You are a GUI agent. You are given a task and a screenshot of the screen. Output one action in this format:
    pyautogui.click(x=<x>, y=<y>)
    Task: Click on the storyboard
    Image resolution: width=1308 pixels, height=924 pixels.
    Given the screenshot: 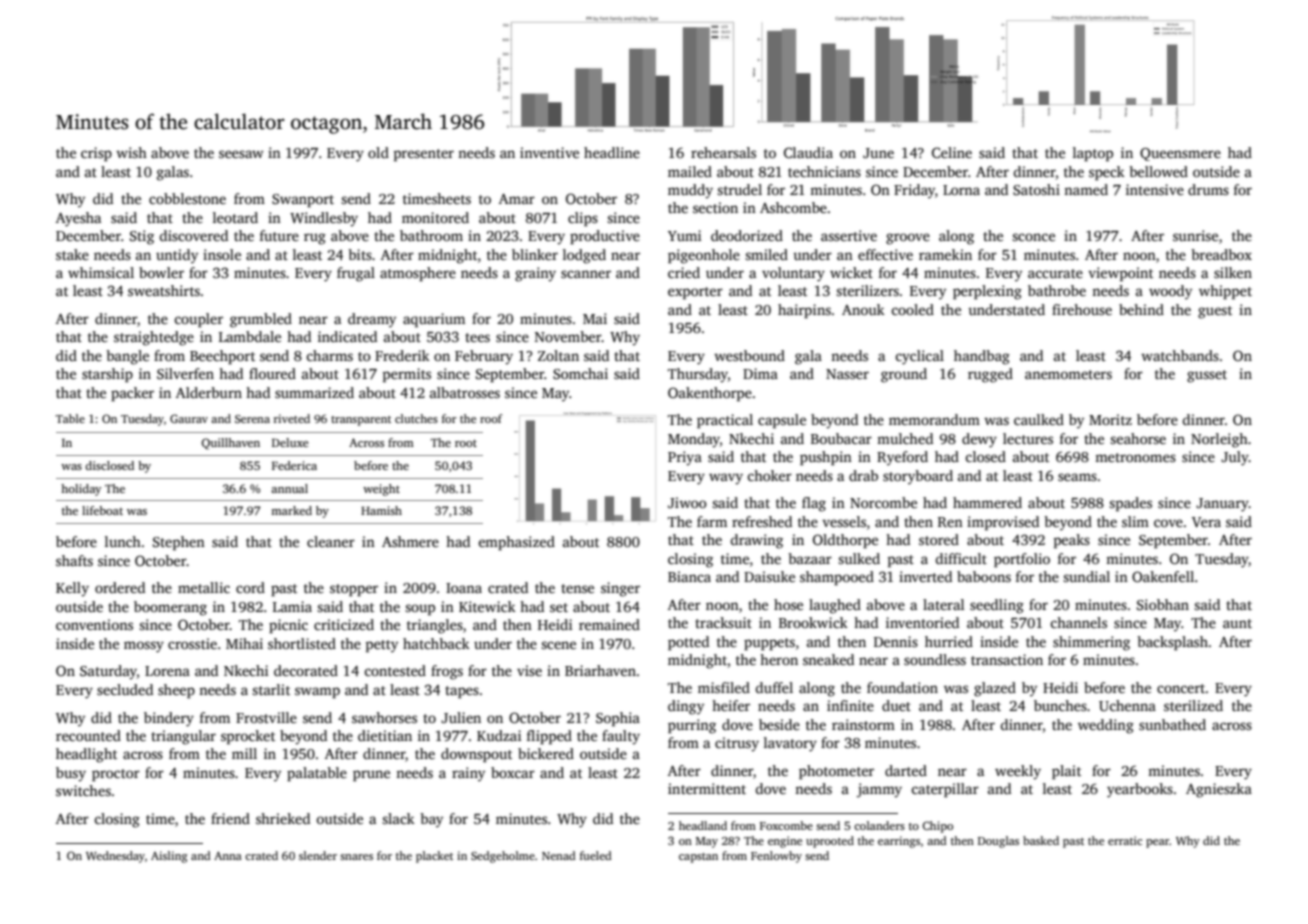 What is the action you would take?
    pyautogui.click(x=918, y=477)
